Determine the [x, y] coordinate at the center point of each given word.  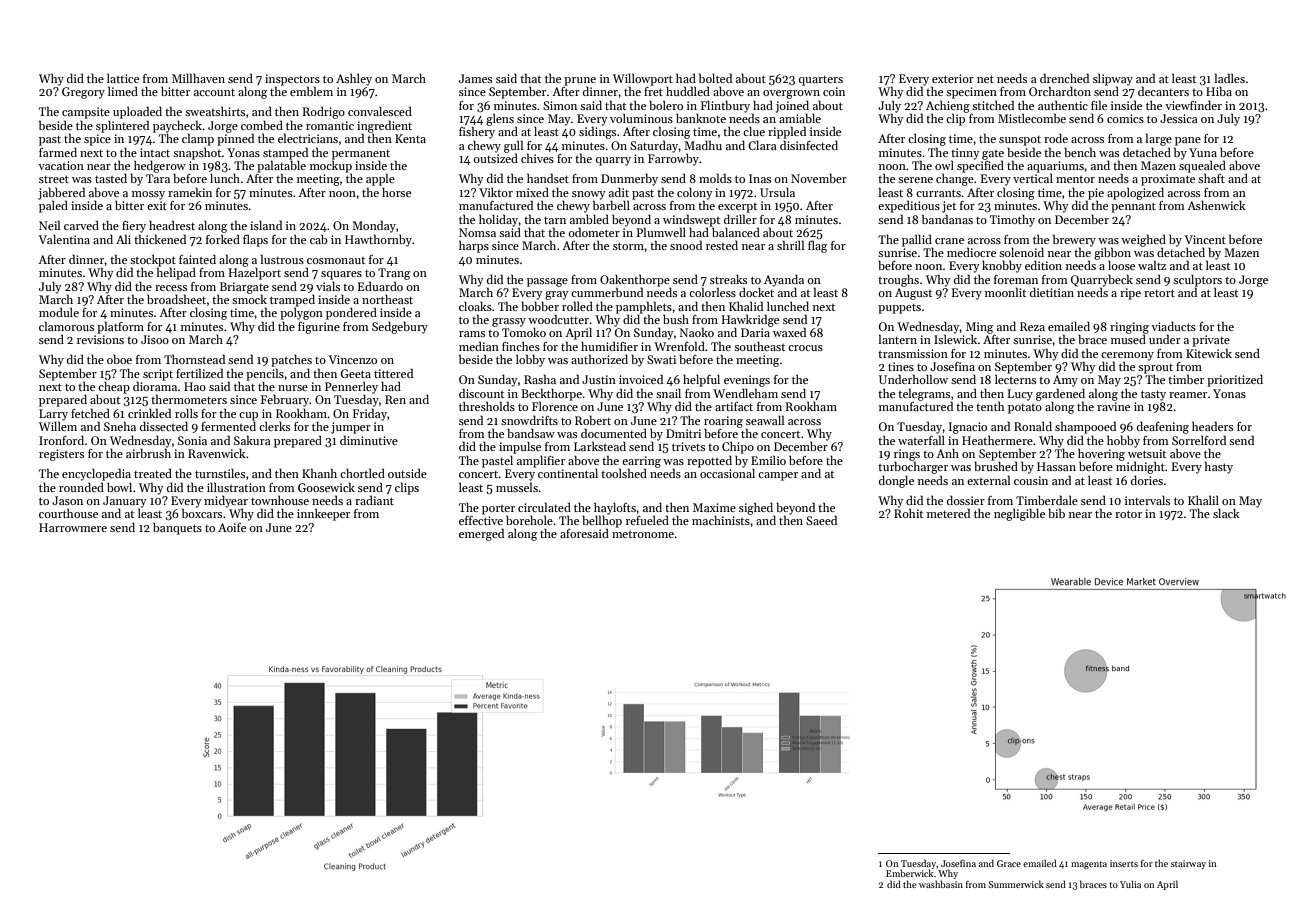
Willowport [643, 79]
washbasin [941, 884]
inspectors [292, 80]
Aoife [232, 527]
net [985, 79]
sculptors [1197, 280]
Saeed [821, 520]
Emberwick [909, 873]
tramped [292, 300]
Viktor [496, 192]
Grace [1009, 863]
